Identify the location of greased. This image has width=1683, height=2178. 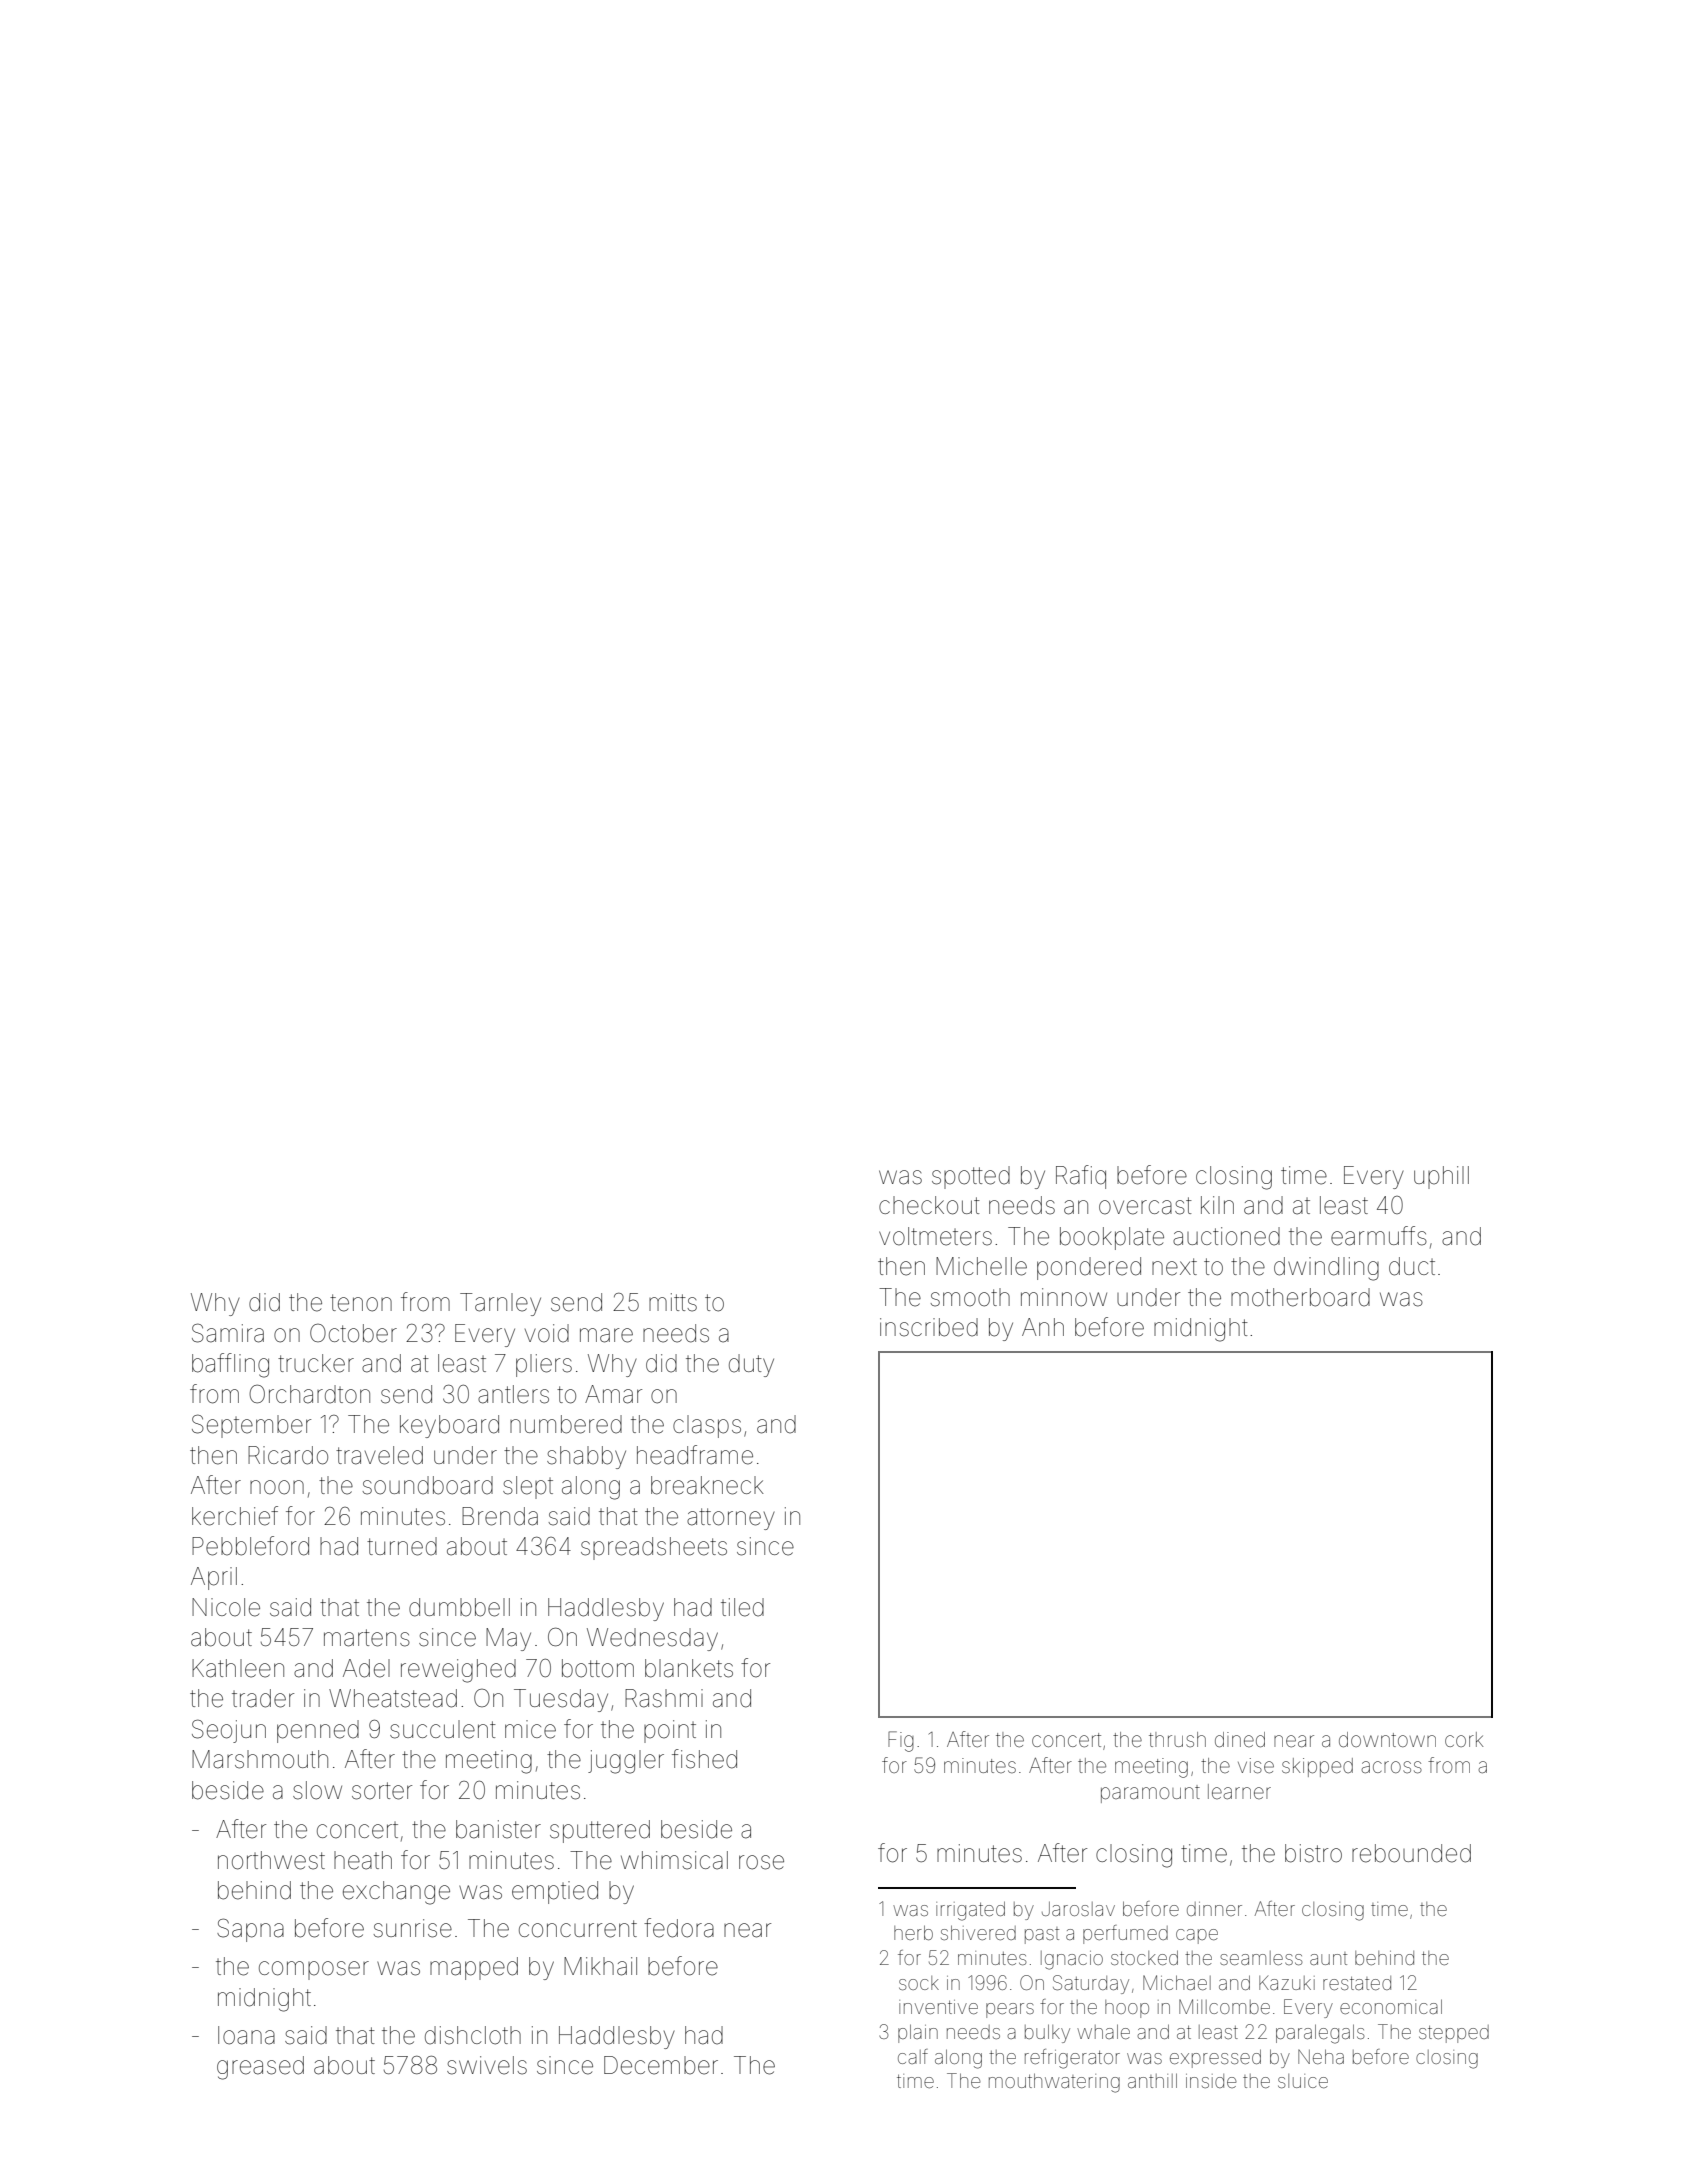
(260, 2068).
